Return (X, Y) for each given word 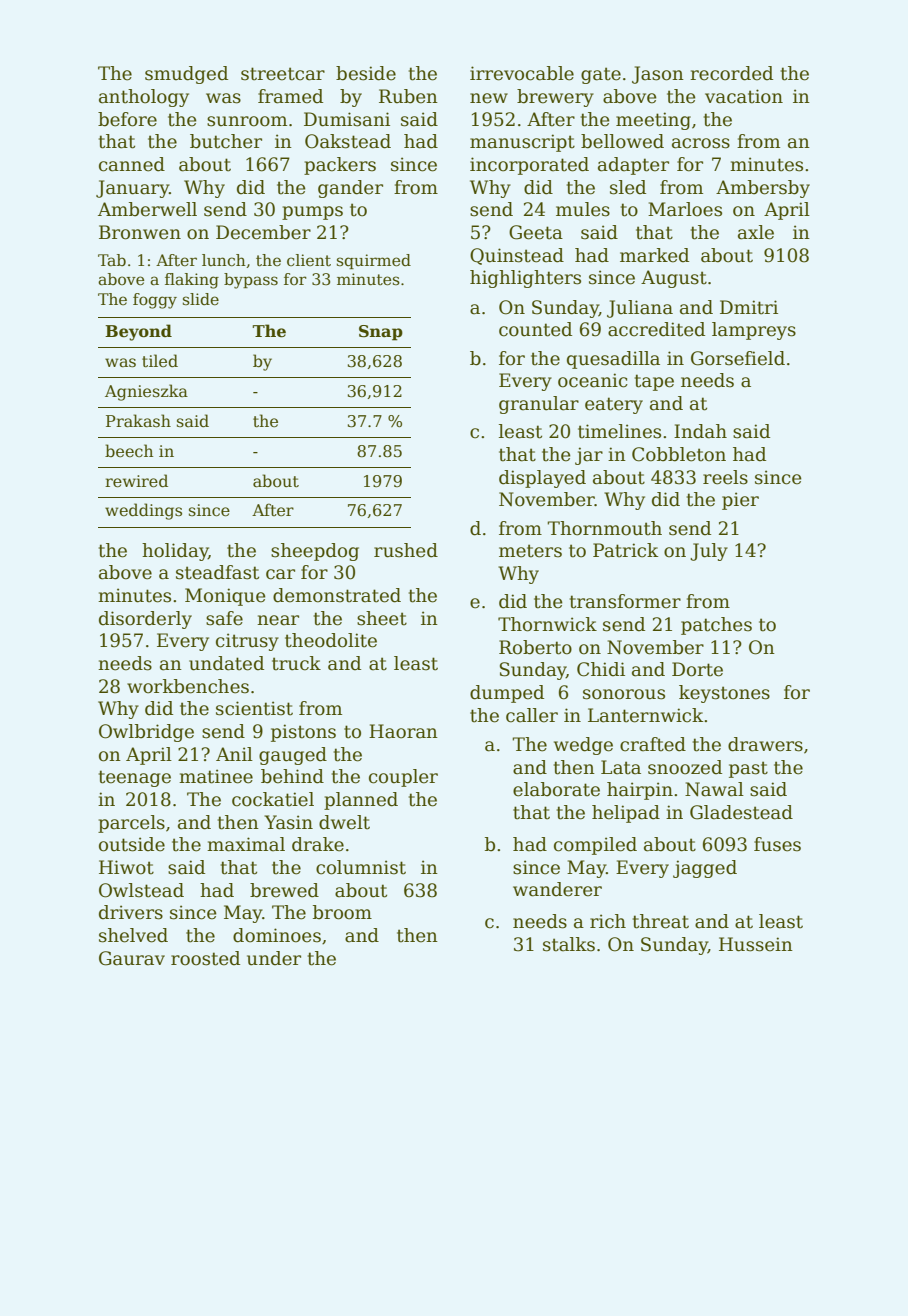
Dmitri (749, 307)
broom (342, 912)
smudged (186, 75)
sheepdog (315, 552)
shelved (133, 935)
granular (539, 405)
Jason (658, 75)
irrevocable (522, 73)
